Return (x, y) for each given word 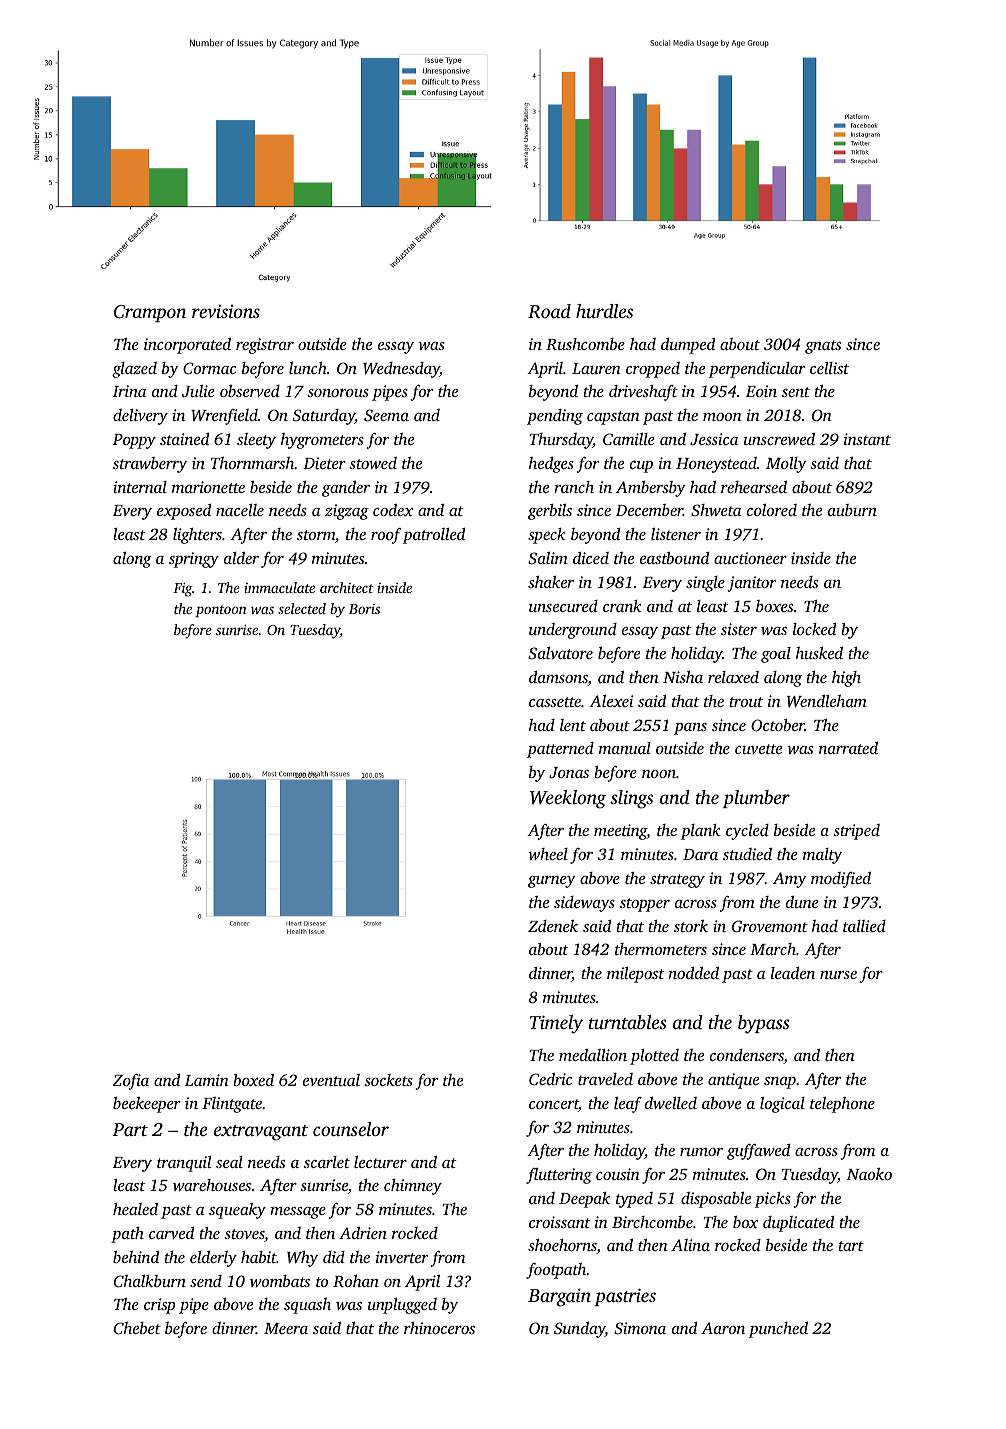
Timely (556, 1024)
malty (822, 856)
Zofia (131, 1082)
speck (547, 536)
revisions (226, 311)
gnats (823, 347)
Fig (182, 590)
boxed (253, 1079)
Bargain (559, 1297)
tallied (864, 926)
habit (259, 1257)
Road (549, 311)
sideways (584, 904)
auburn (852, 510)
